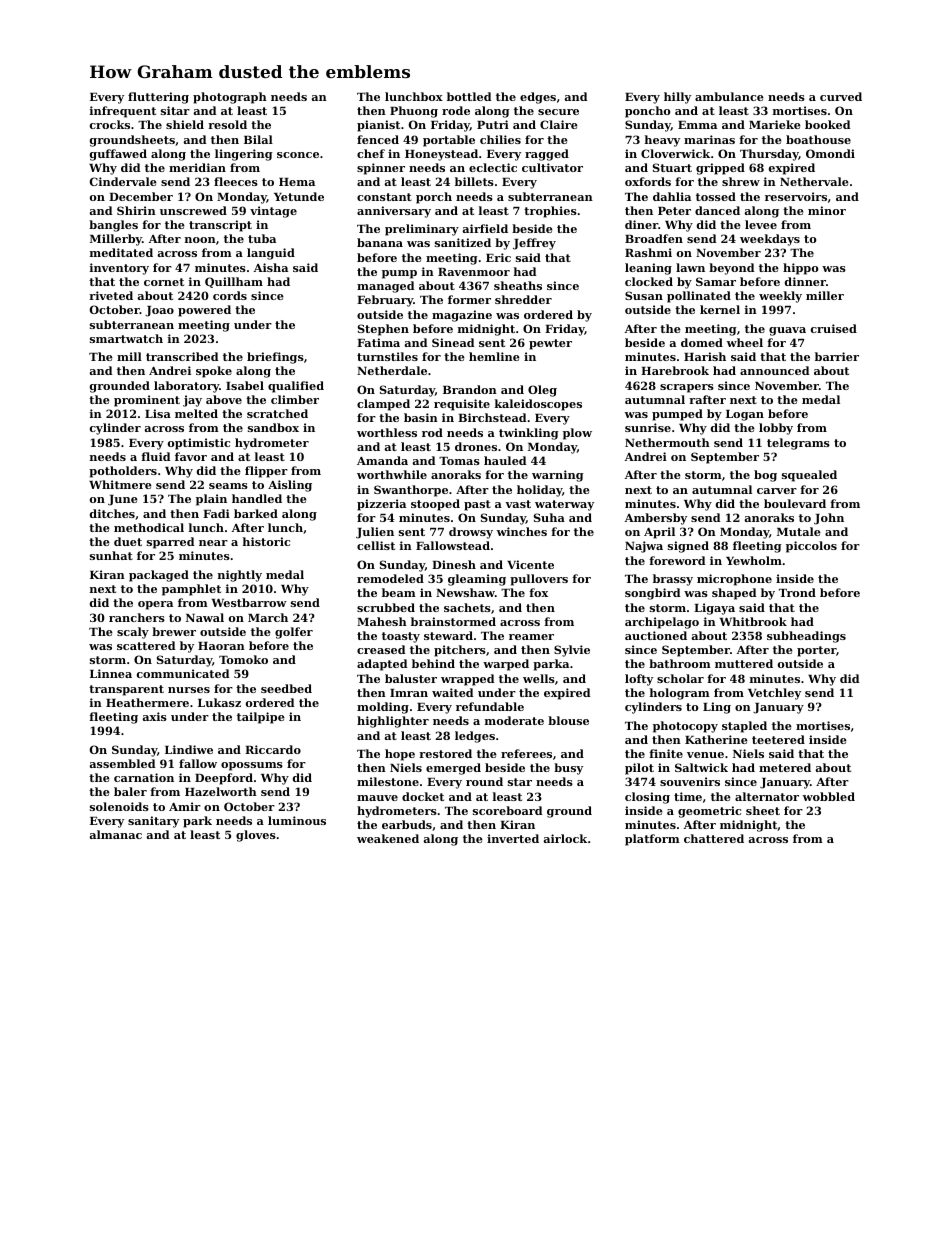 The height and width of the page is (1233, 952). Describe the element at coordinates (116, 834) in the page. I see `almanac` at that location.
